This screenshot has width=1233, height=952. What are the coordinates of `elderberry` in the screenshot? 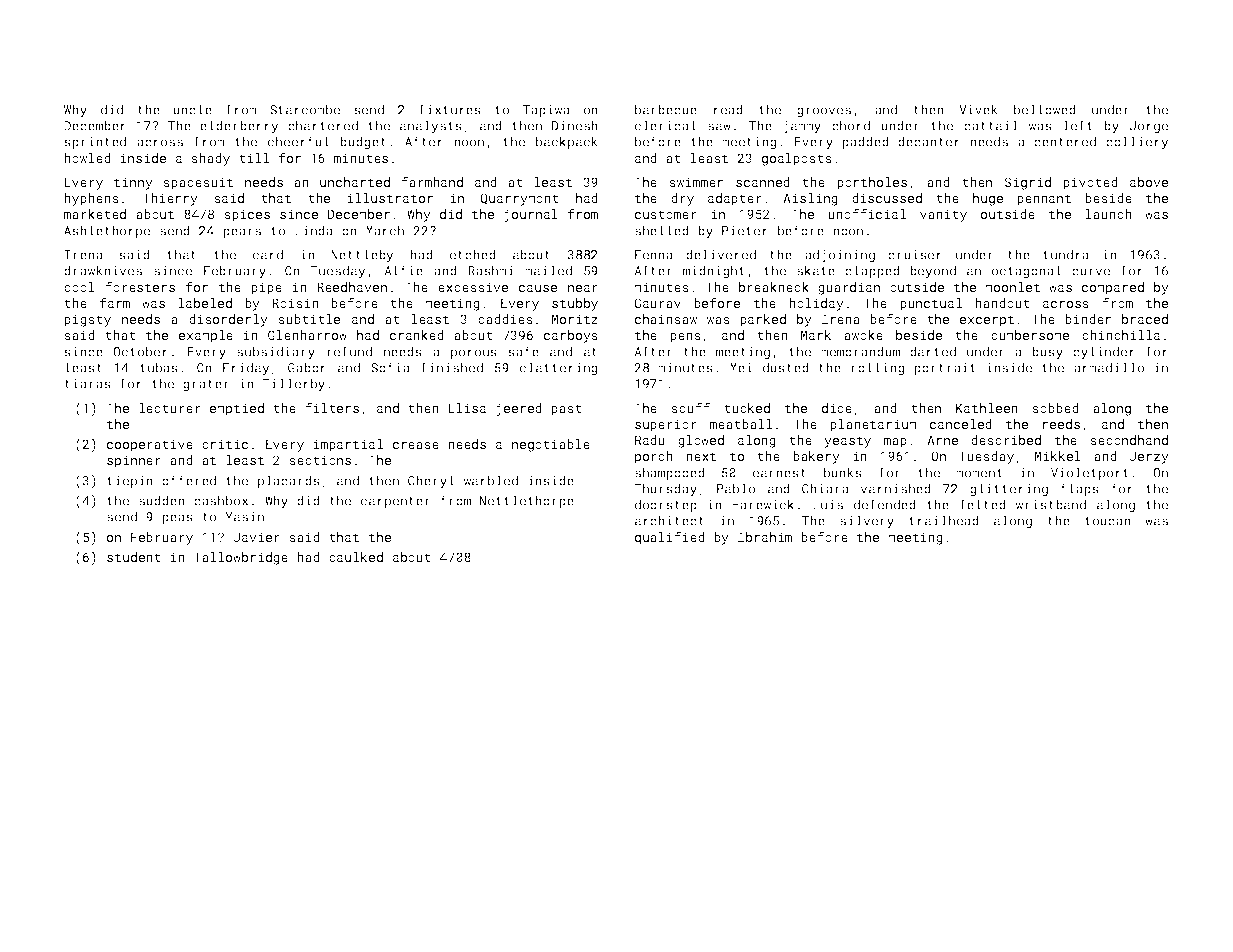 It's located at (239, 127).
